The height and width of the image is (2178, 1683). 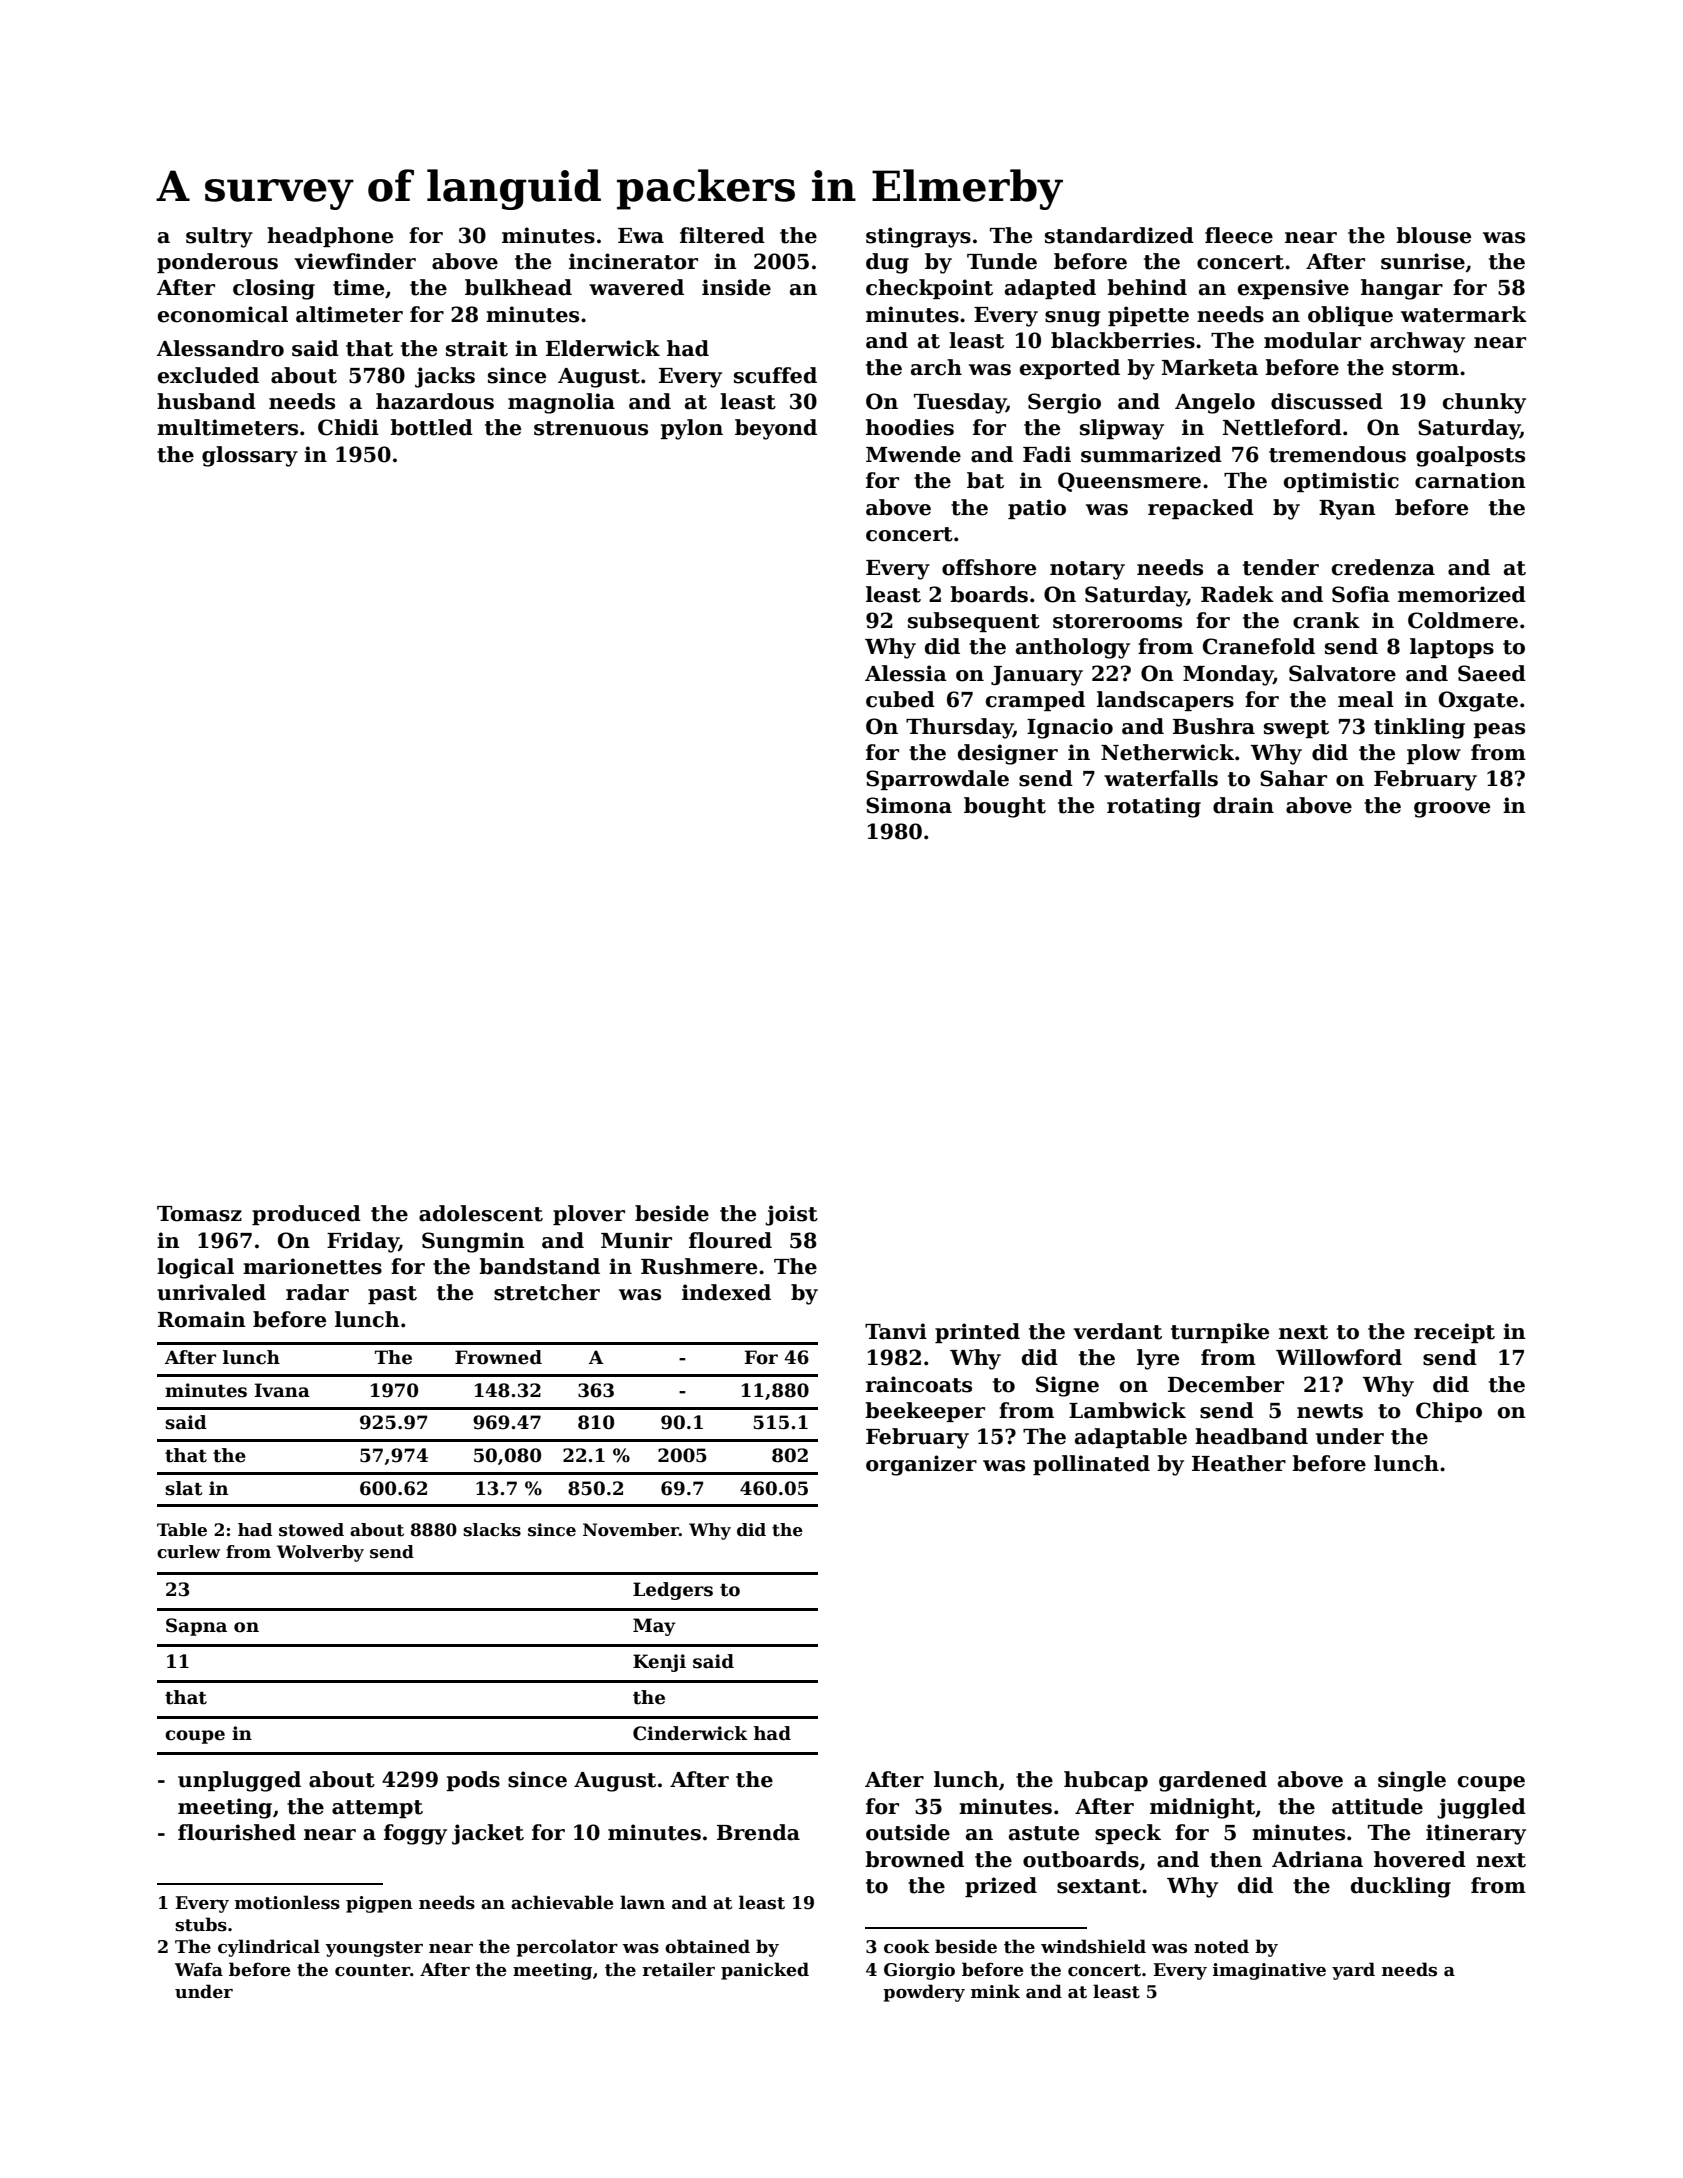 What do you see at coordinates (311, 1530) in the image?
I see `stowed` at bounding box center [311, 1530].
